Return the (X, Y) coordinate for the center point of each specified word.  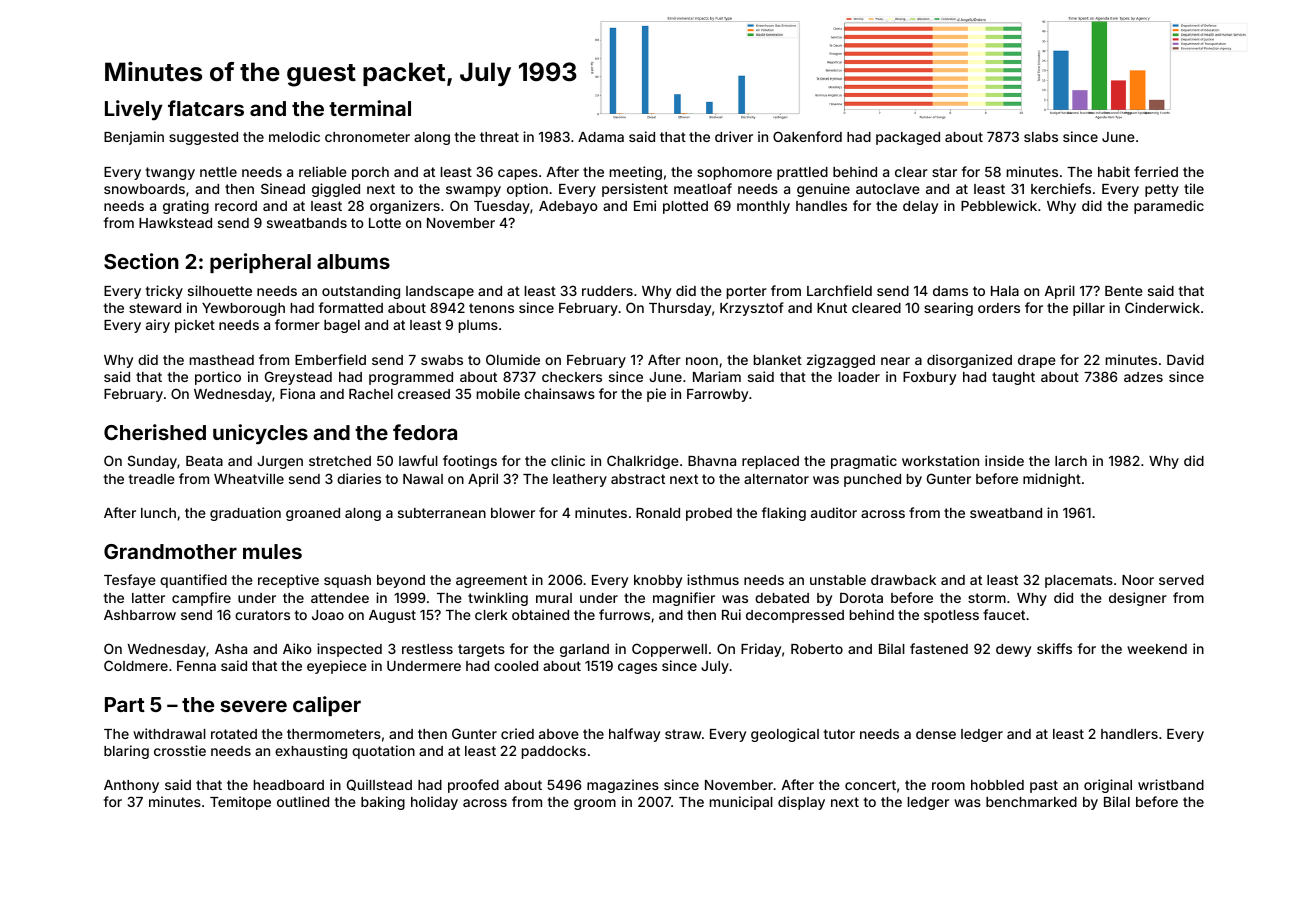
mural (554, 598)
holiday (434, 803)
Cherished (155, 432)
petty (1162, 190)
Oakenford (807, 136)
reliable (323, 171)
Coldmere (136, 665)
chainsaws (559, 393)
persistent (635, 190)
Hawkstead (175, 223)
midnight (1052, 480)
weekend (1157, 649)
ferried (1156, 171)
